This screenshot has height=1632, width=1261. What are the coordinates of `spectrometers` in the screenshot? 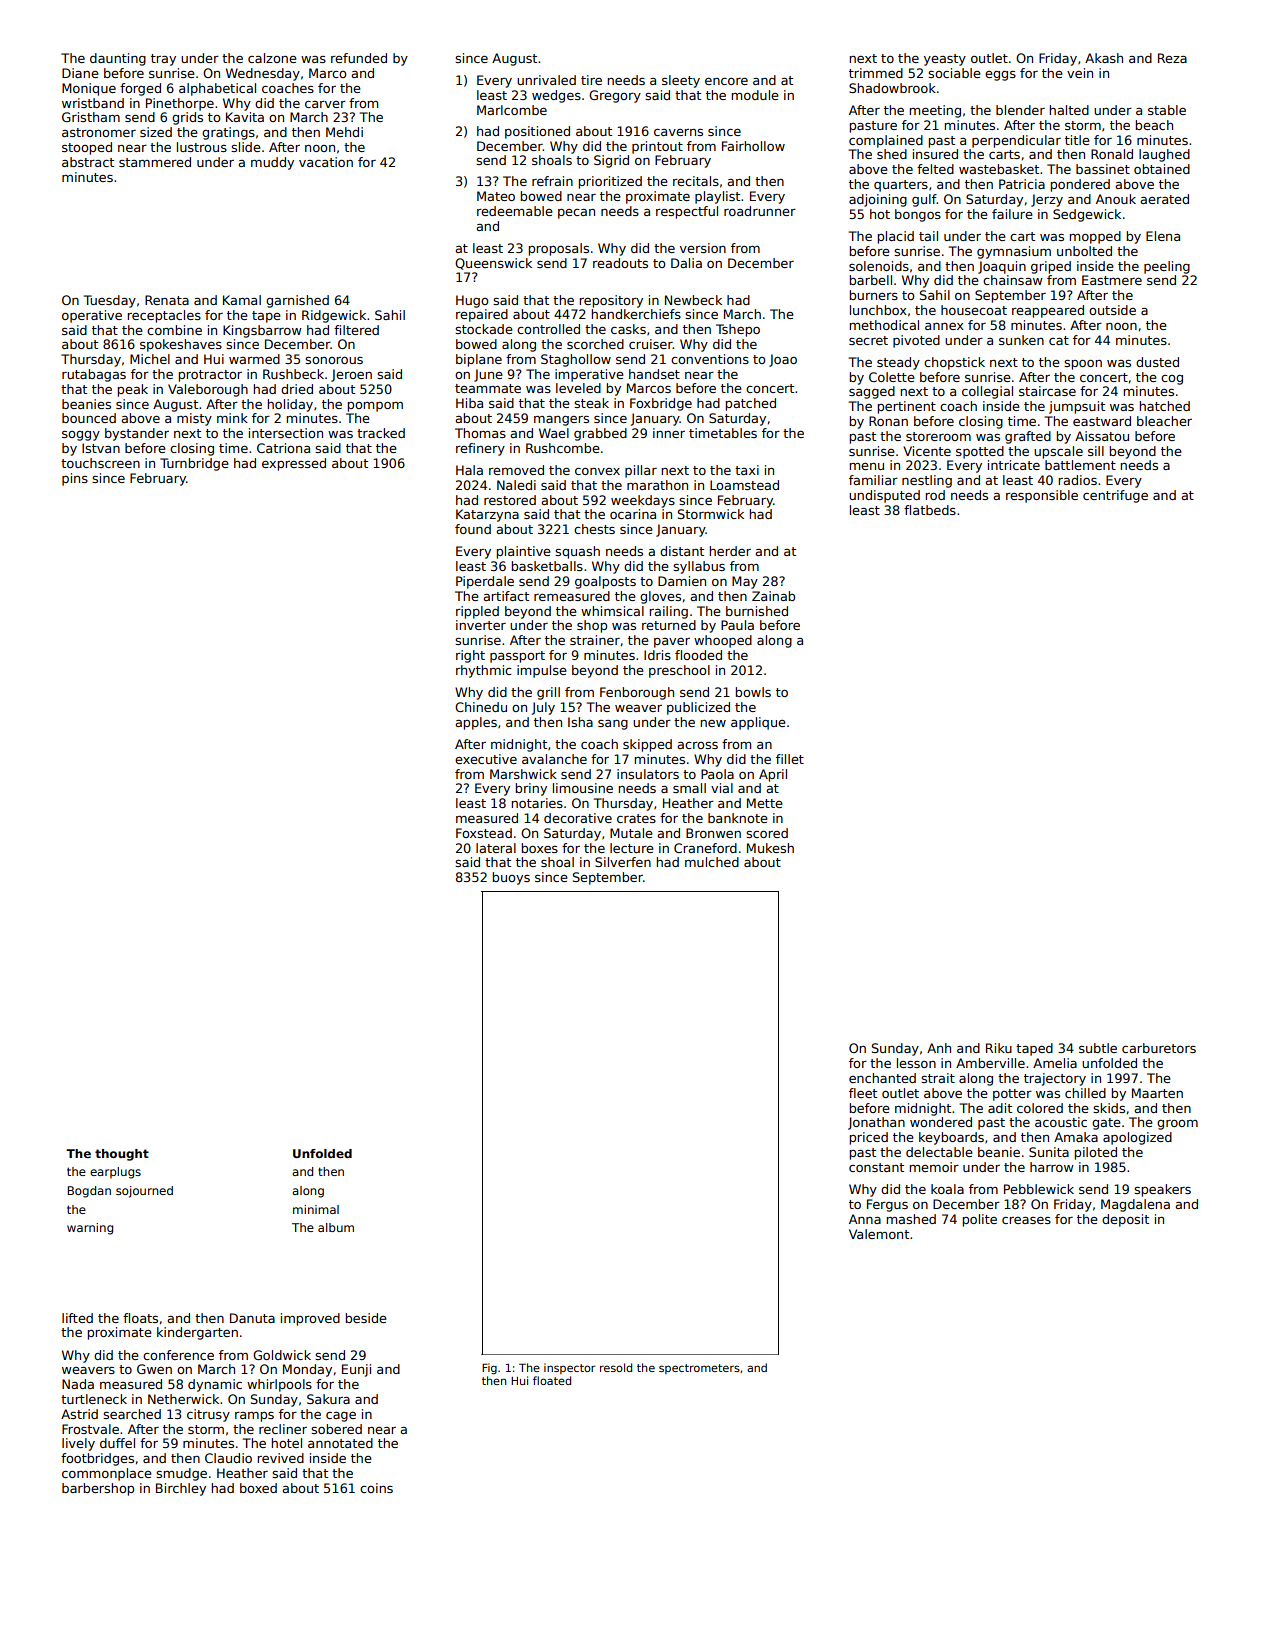 It's located at (699, 1369).
